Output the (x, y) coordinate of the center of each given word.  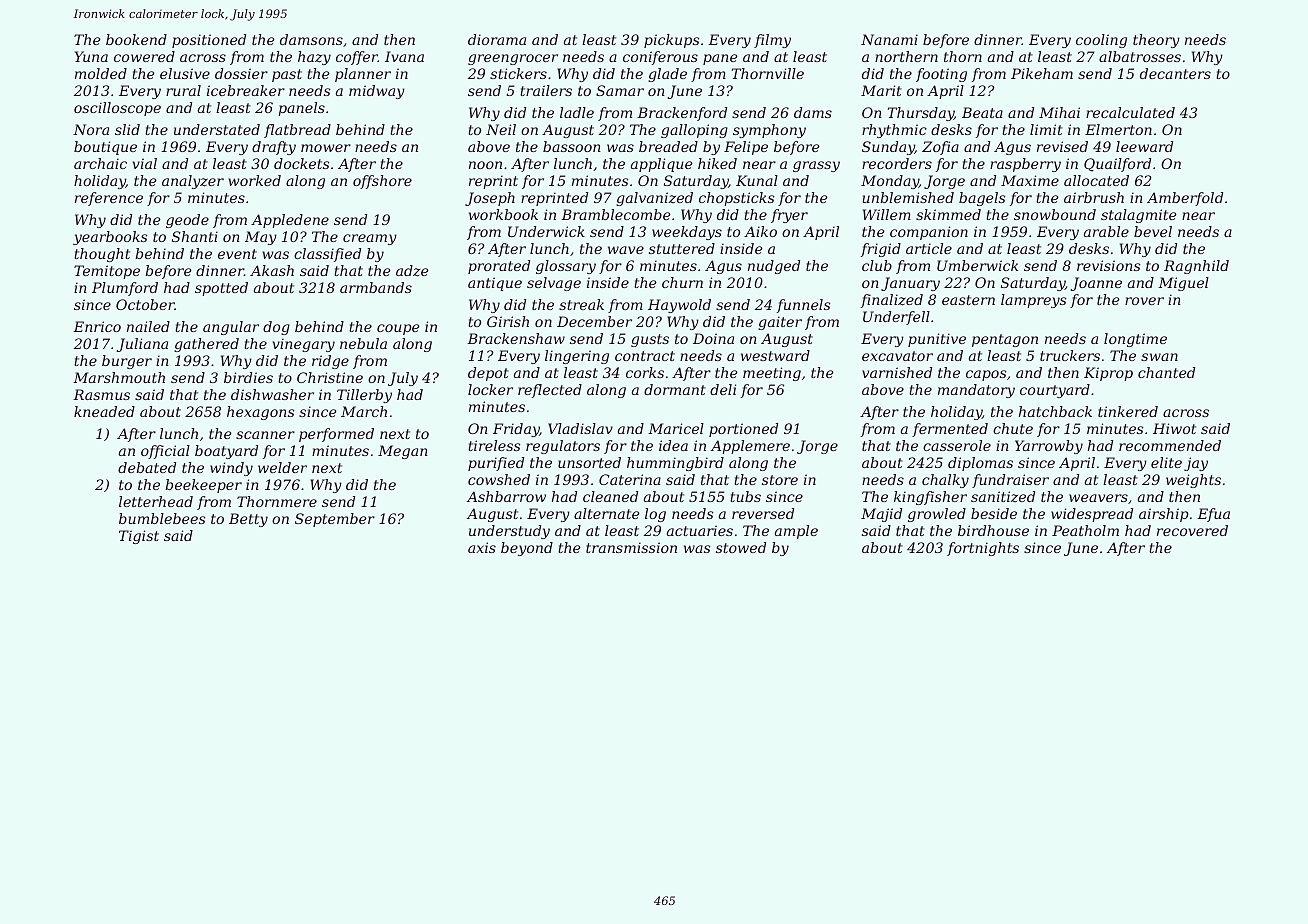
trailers (546, 90)
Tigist (139, 537)
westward (775, 355)
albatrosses (1140, 56)
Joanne (1096, 284)
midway (377, 92)
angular (231, 328)
